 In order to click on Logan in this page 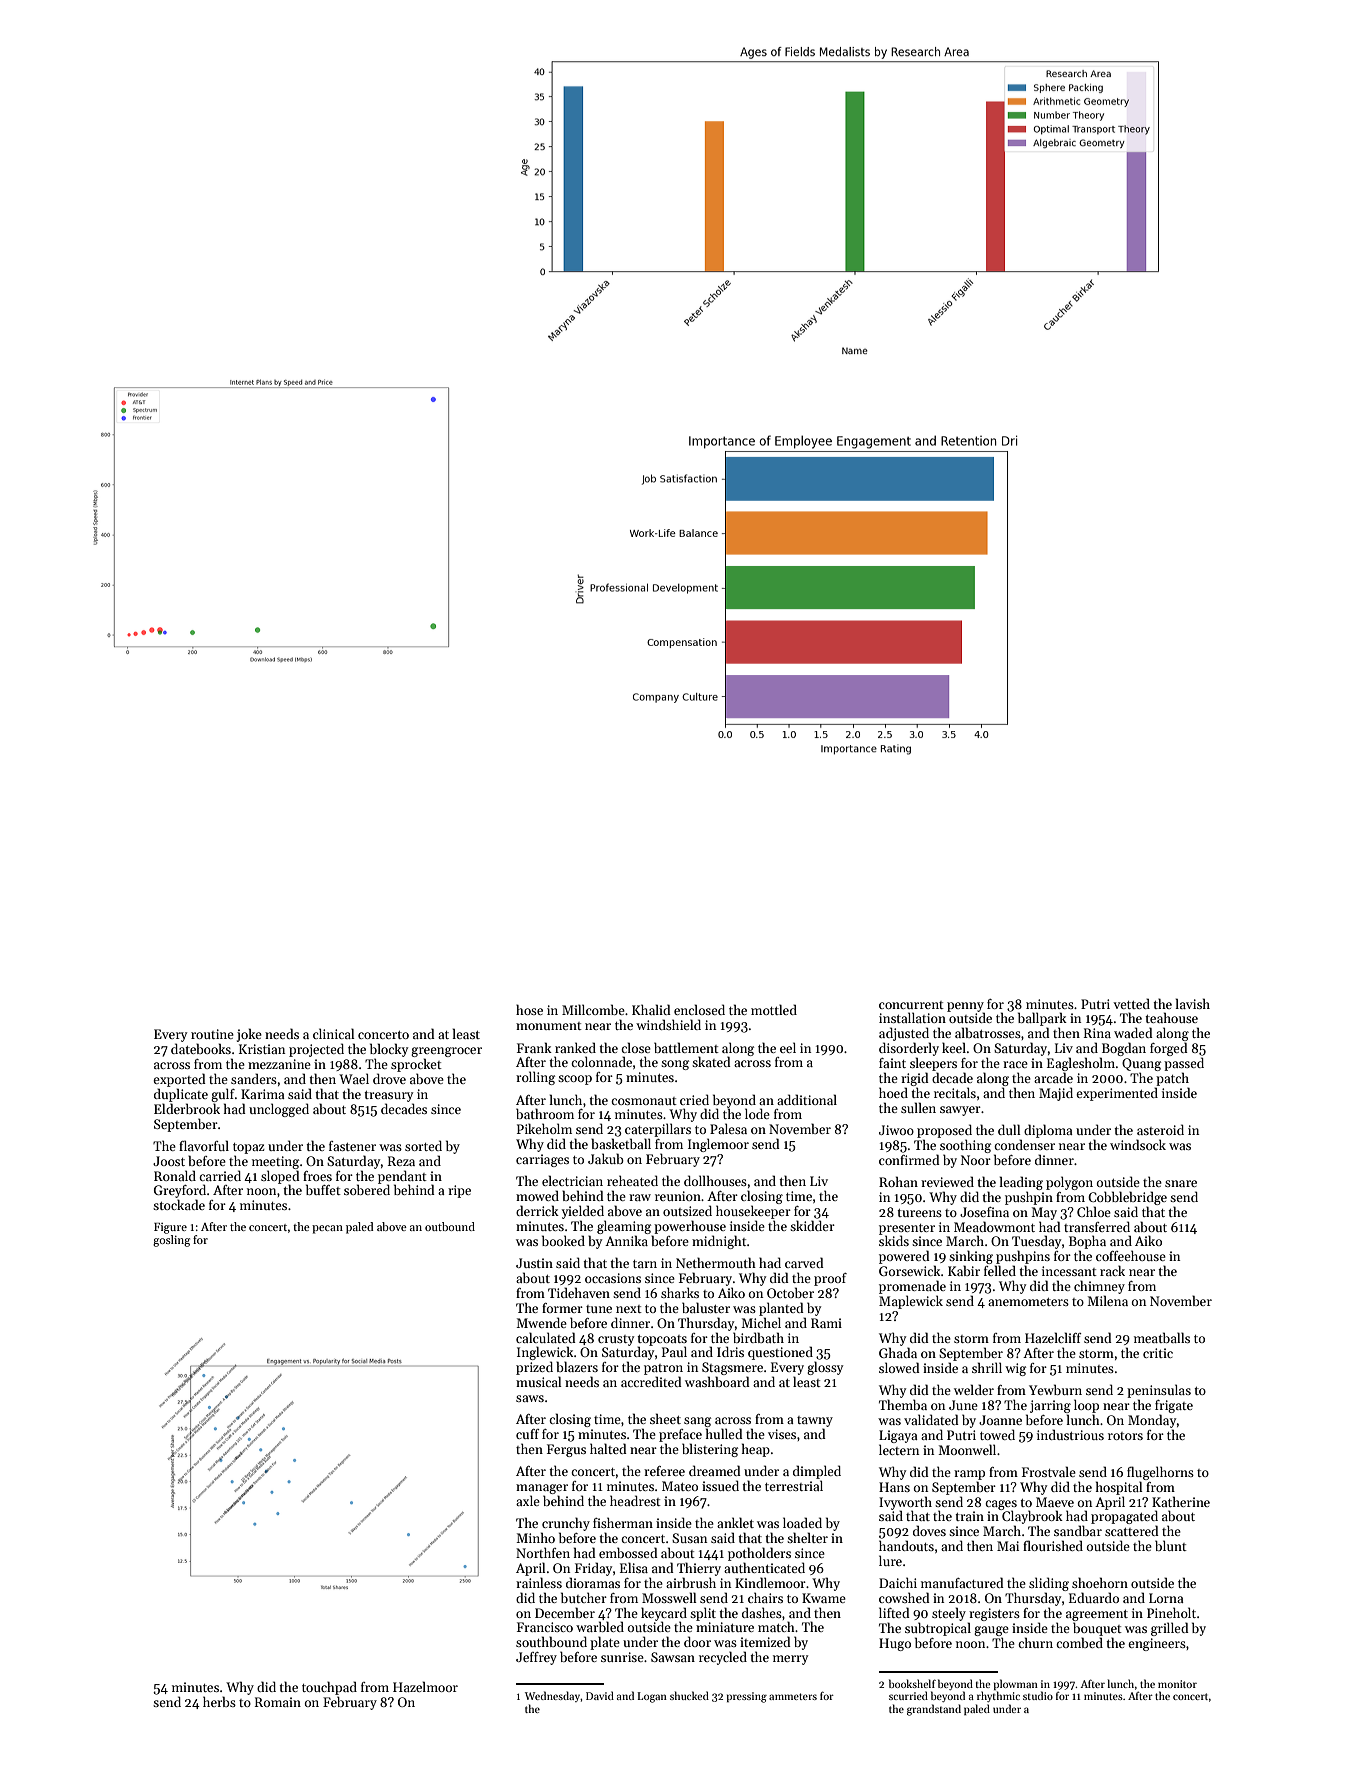, I will do `click(652, 1697)`.
